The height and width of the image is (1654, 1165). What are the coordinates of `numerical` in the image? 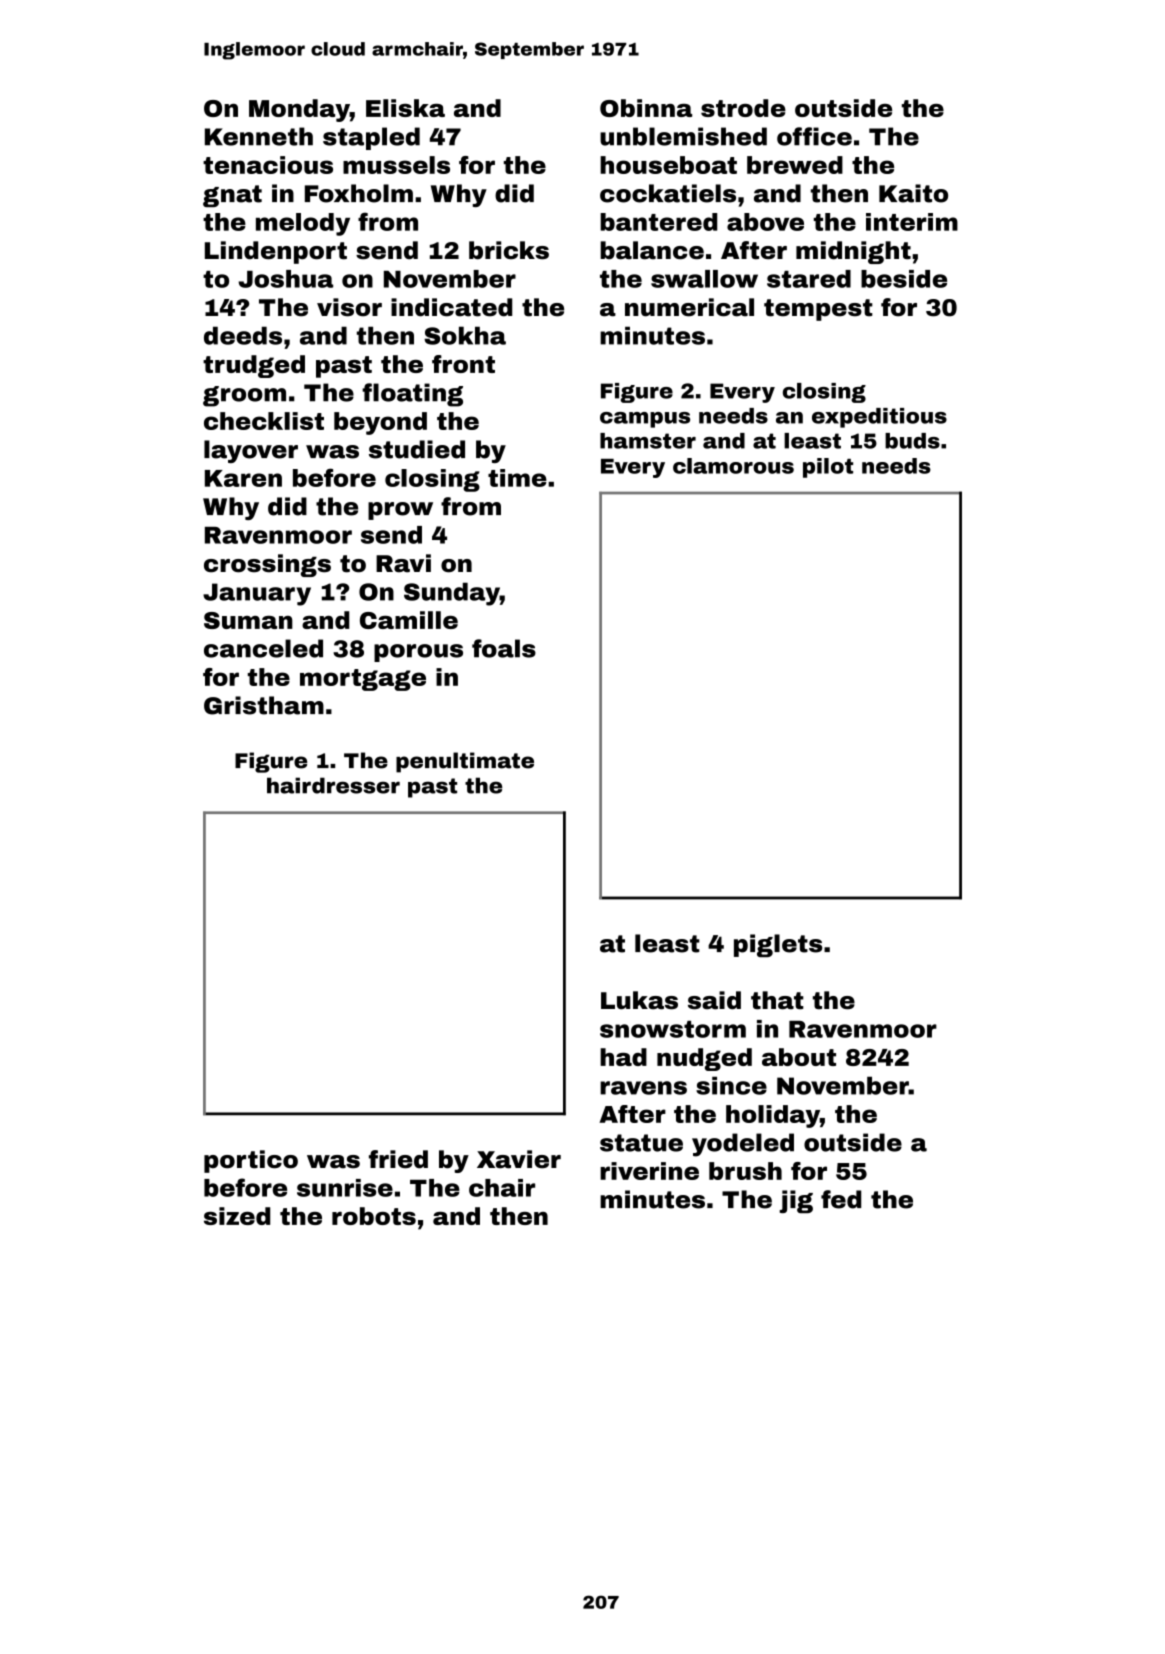 It's located at (689, 307).
